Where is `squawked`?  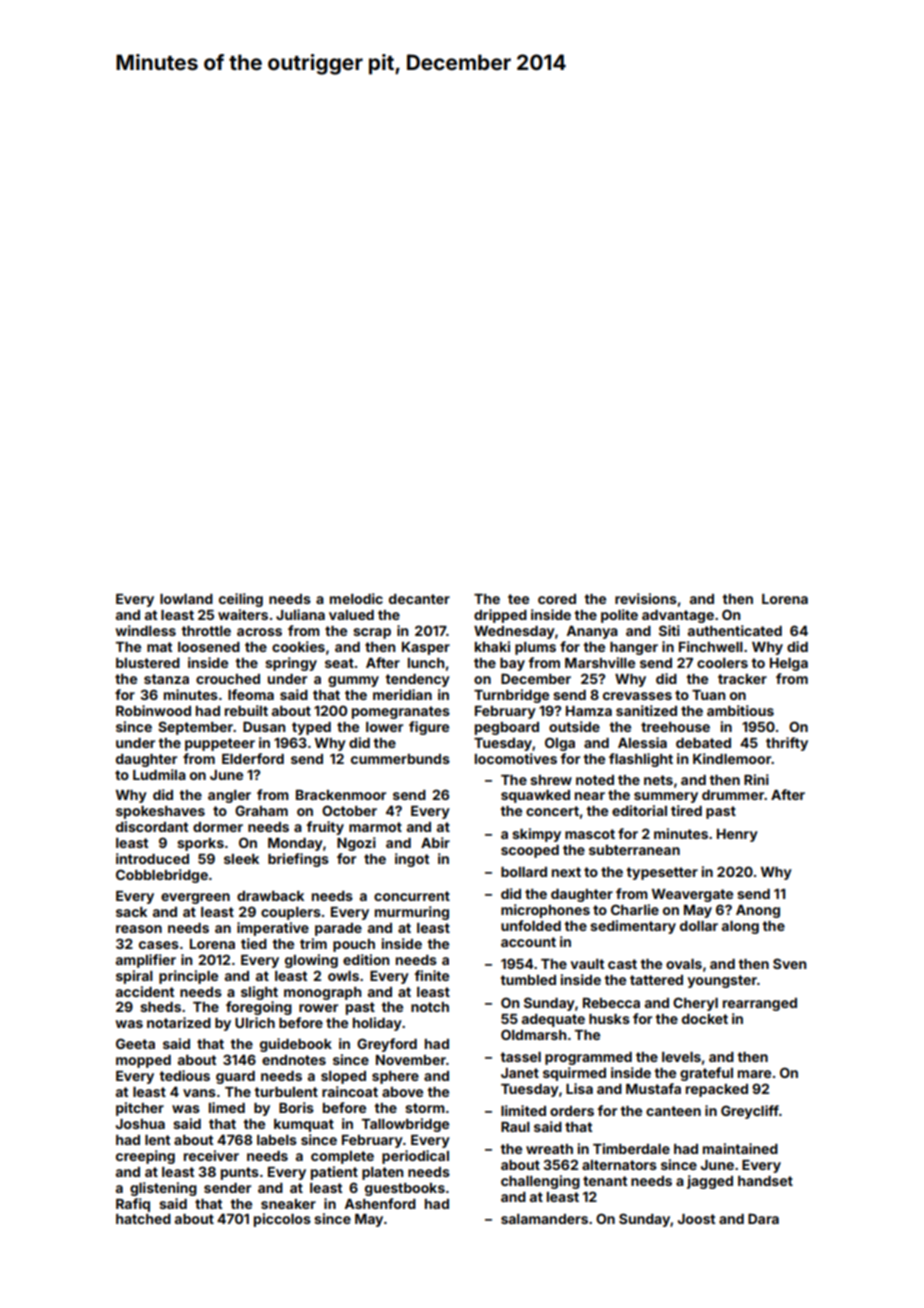 squawked is located at coordinates (535, 796).
